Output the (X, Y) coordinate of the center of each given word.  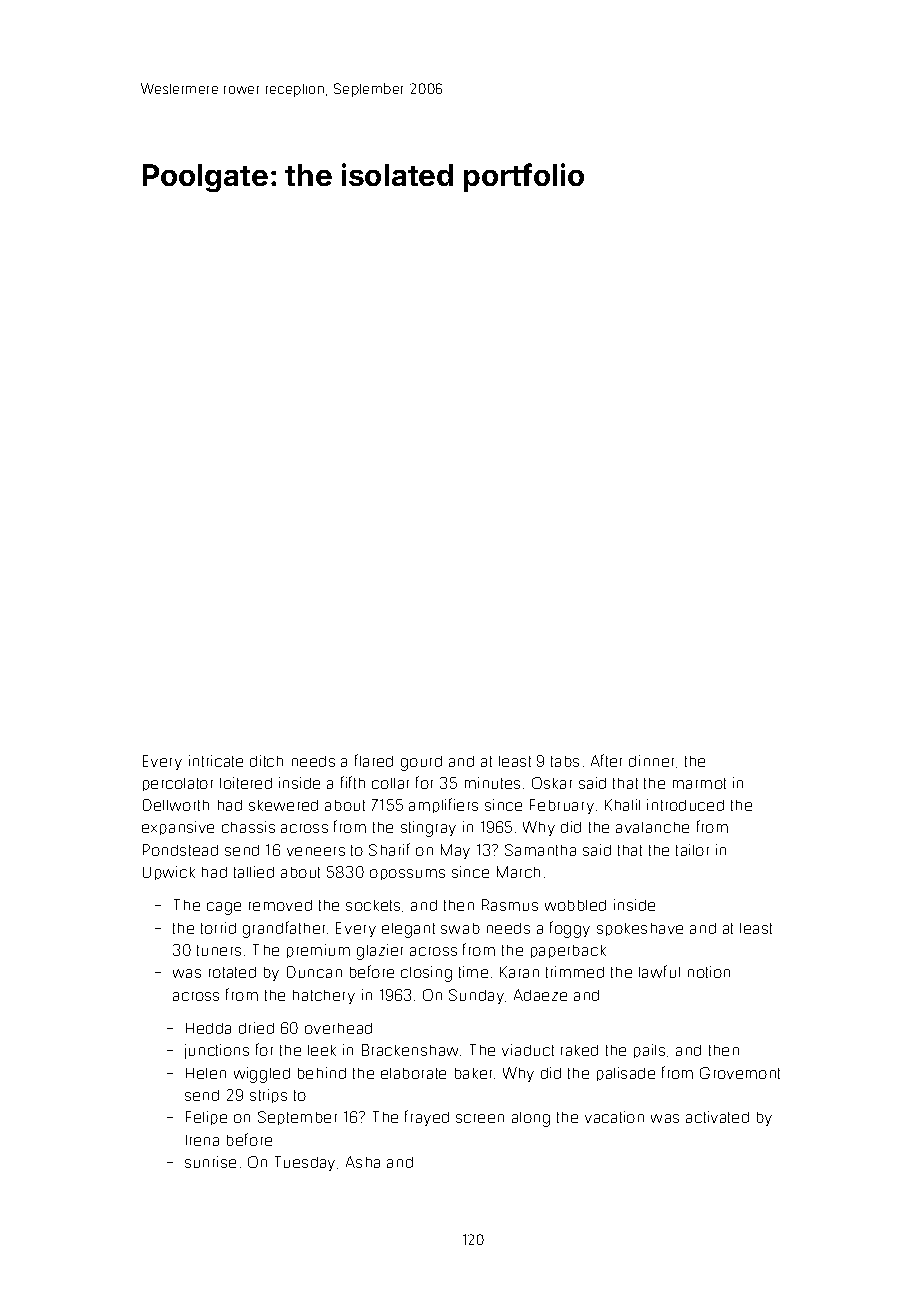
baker (473, 1073)
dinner (651, 761)
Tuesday (305, 1163)
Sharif (389, 849)
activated (717, 1117)
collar (390, 783)
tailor (692, 850)
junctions (217, 1051)
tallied (254, 872)
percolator (178, 784)
